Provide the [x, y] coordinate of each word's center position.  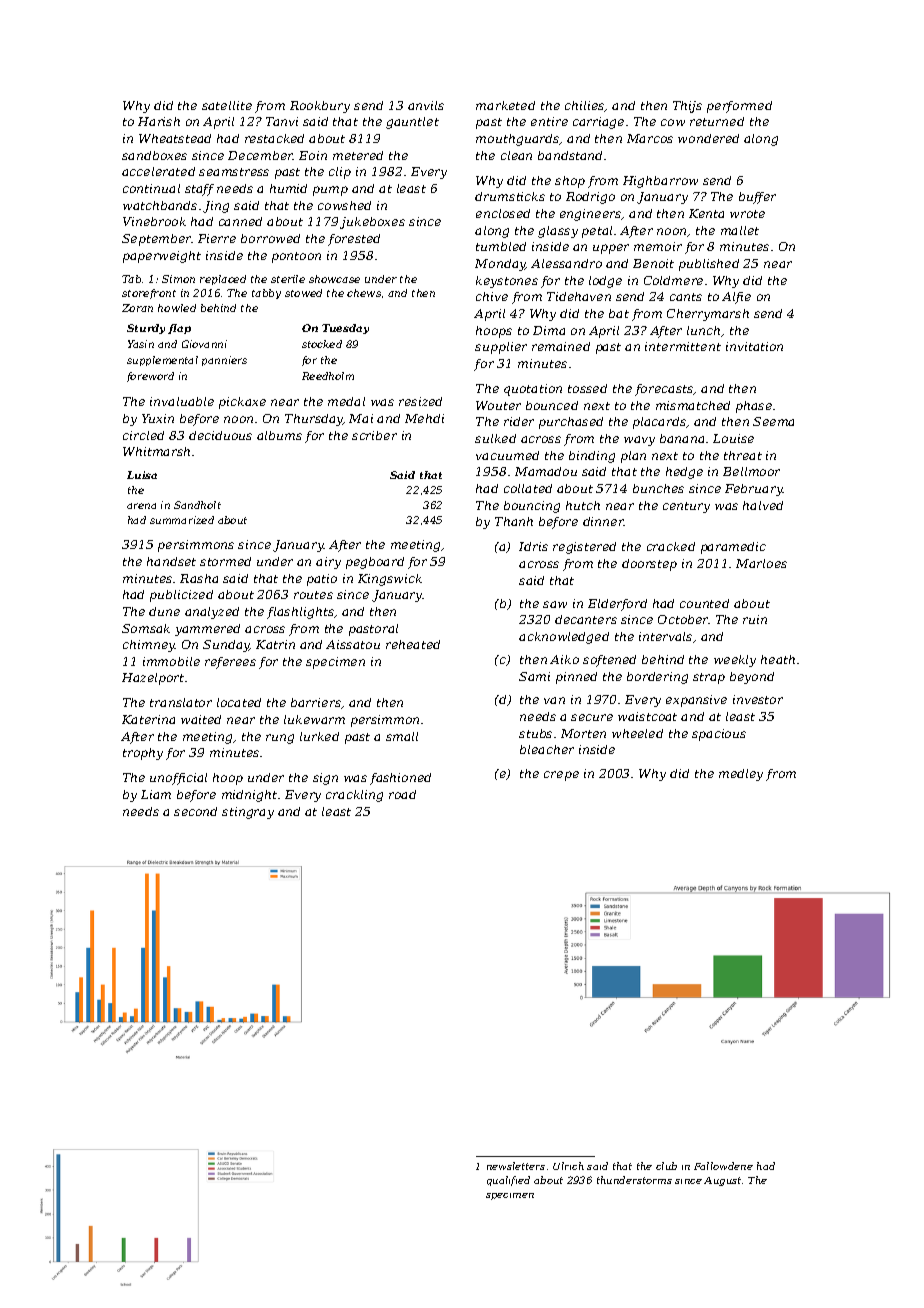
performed [739, 107]
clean [516, 155]
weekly [735, 661]
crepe [561, 776]
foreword [150, 377]
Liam [156, 794]
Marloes [761, 563]
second [195, 811]
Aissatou [353, 644]
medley [741, 775]
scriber [374, 435]
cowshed [344, 205]
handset [171, 561]
